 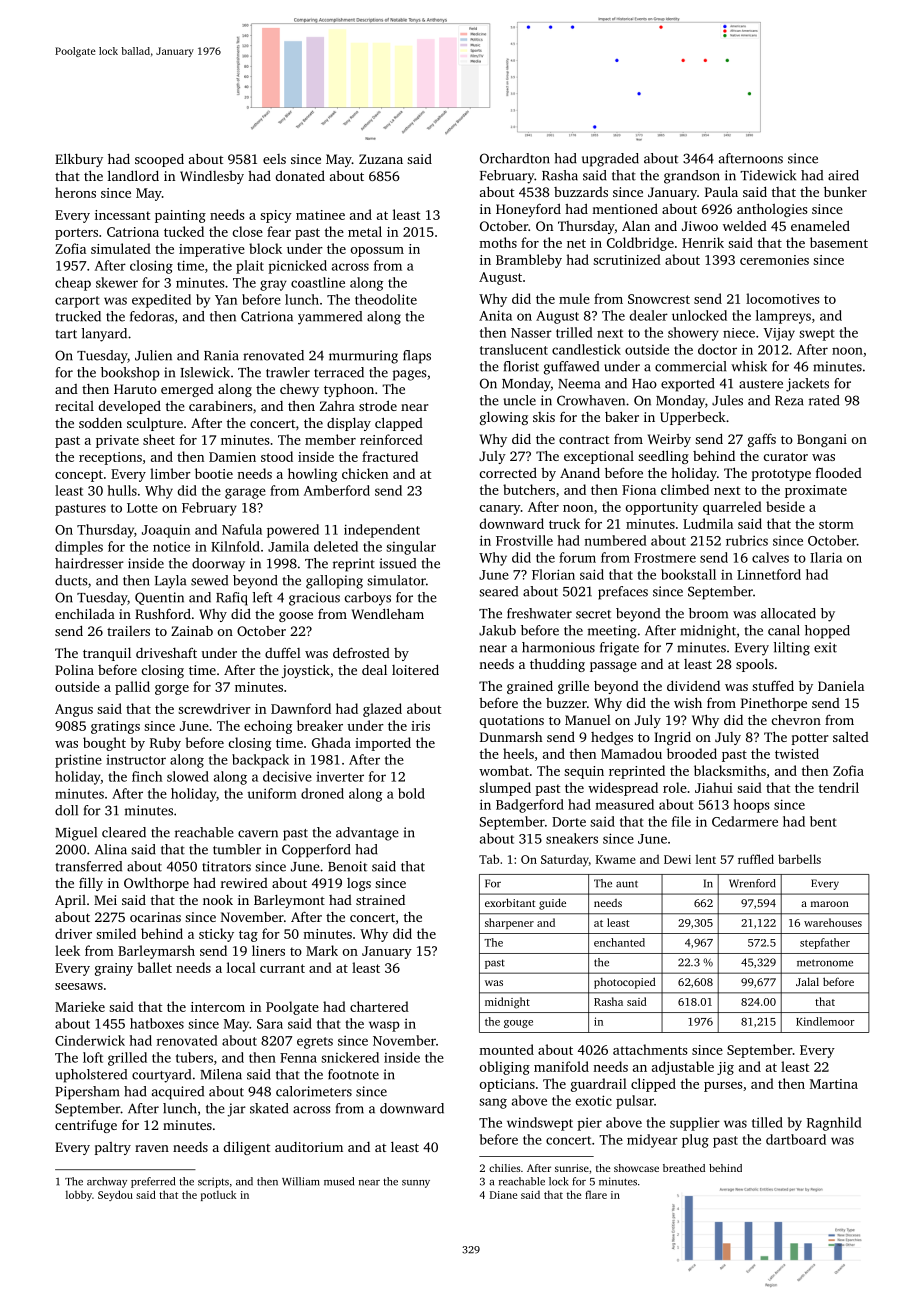 What do you see at coordinates (124, 832) in the screenshot?
I see `cleared` at bounding box center [124, 832].
